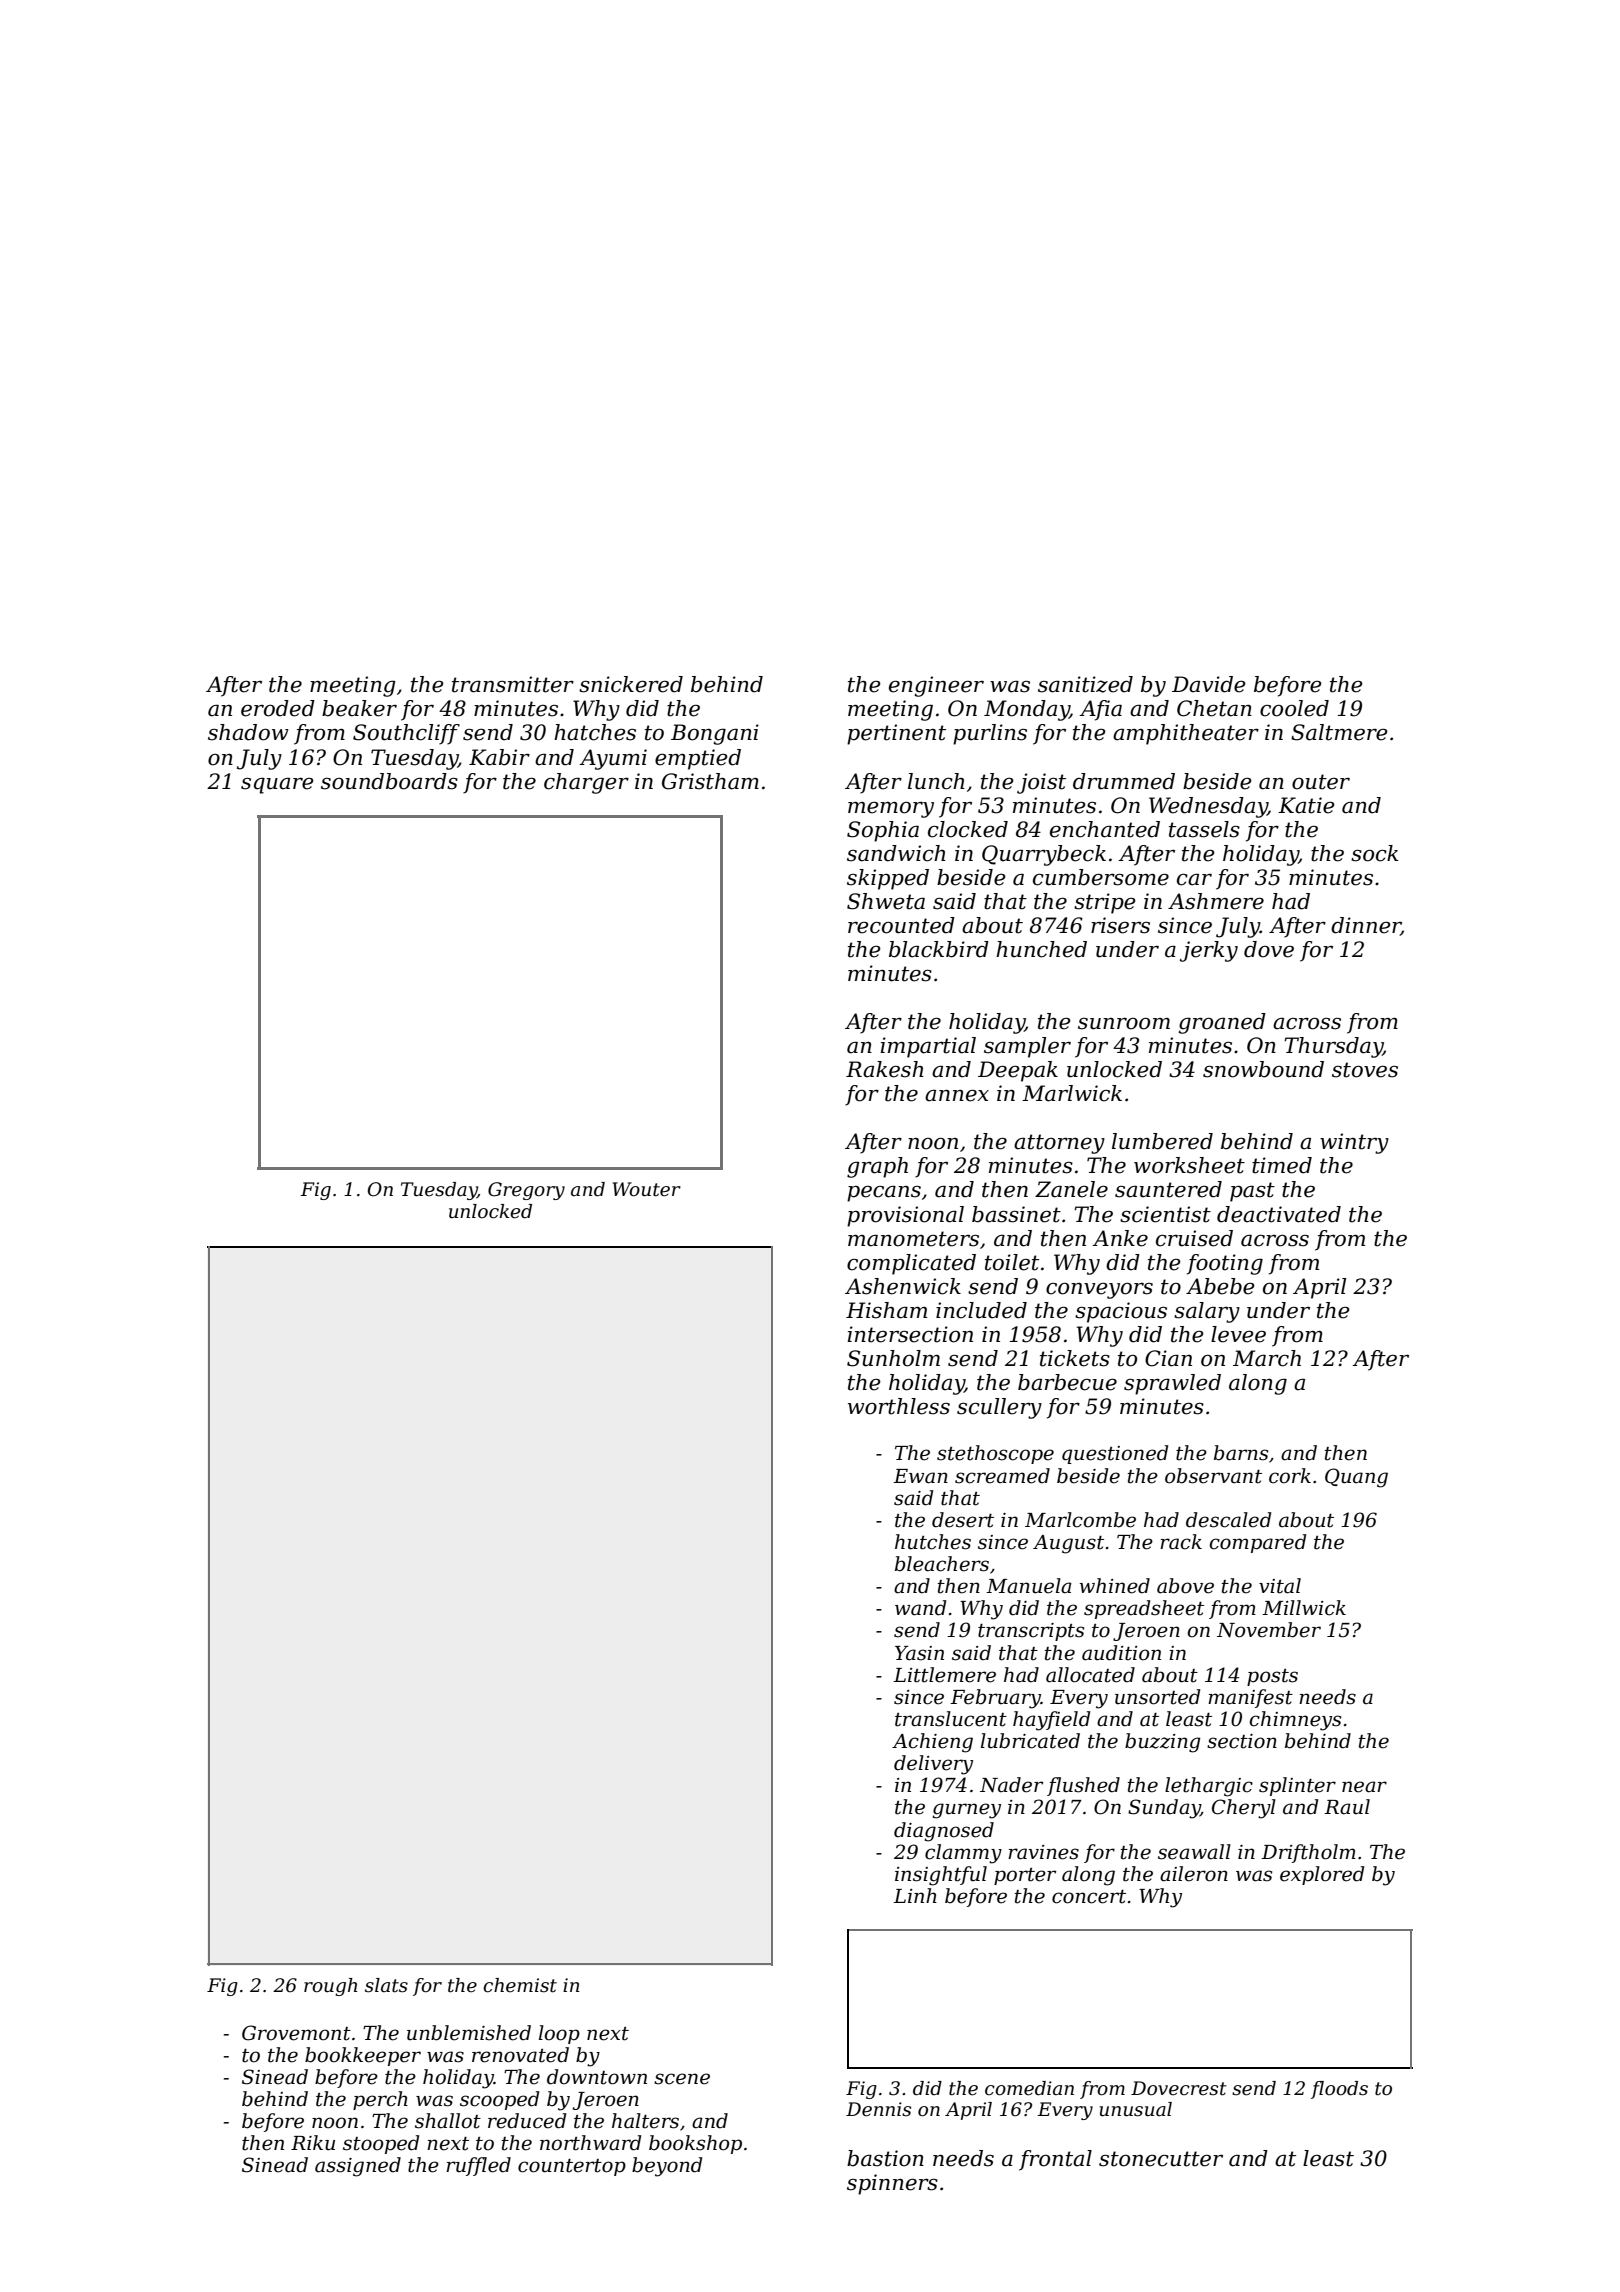 This document has height=2292, width=1620. What do you see at coordinates (913, 1239) in the document?
I see `manometers` at bounding box center [913, 1239].
